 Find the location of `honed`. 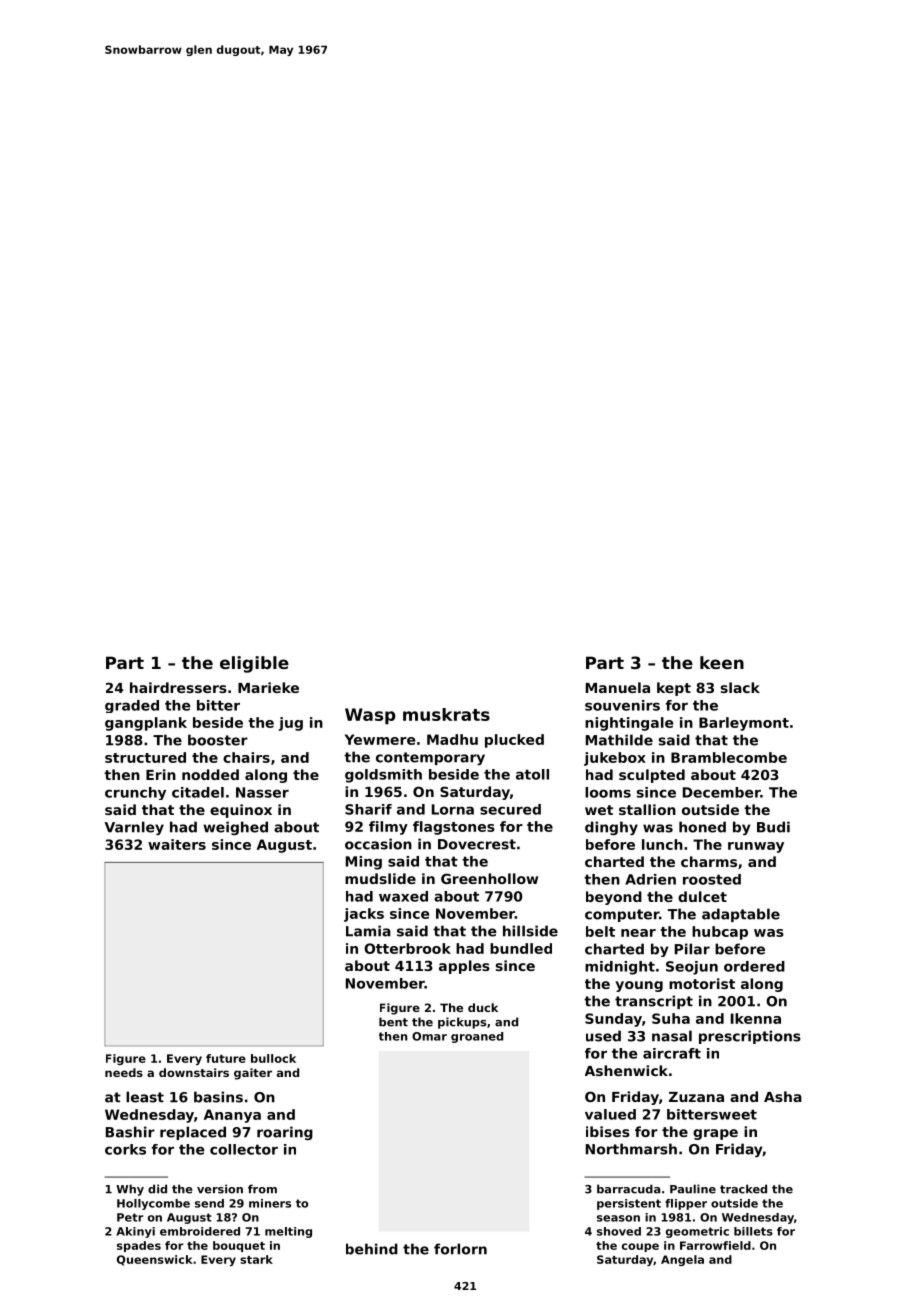

honed is located at coordinates (702, 827).
